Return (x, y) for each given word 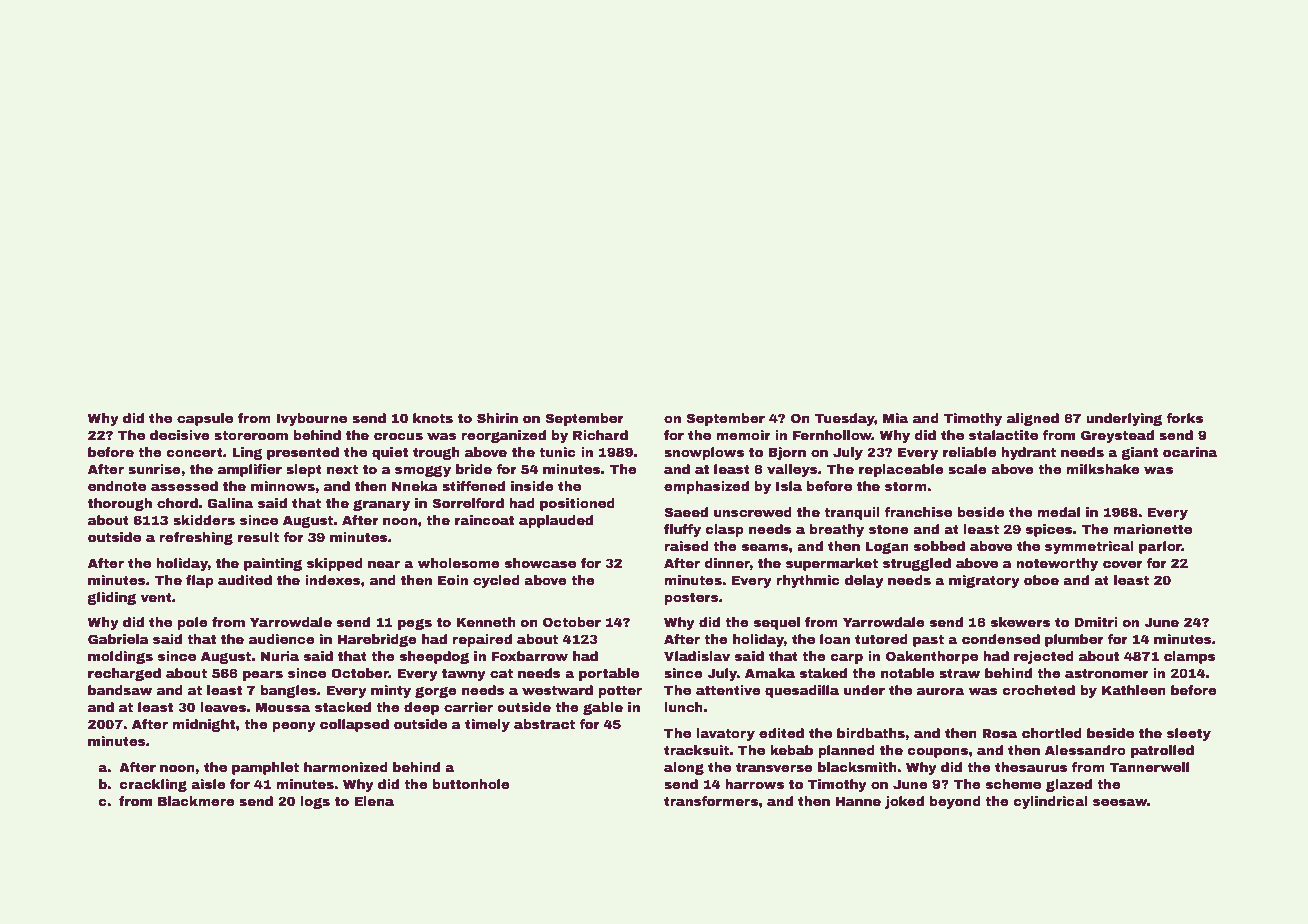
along (684, 768)
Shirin (497, 418)
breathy (836, 530)
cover (1122, 564)
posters (691, 598)
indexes (333, 580)
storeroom (251, 435)
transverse (774, 767)
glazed (1069, 785)
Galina (230, 503)
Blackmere (196, 801)
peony (294, 727)
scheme (1013, 784)
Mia (895, 418)
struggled (917, 564)
